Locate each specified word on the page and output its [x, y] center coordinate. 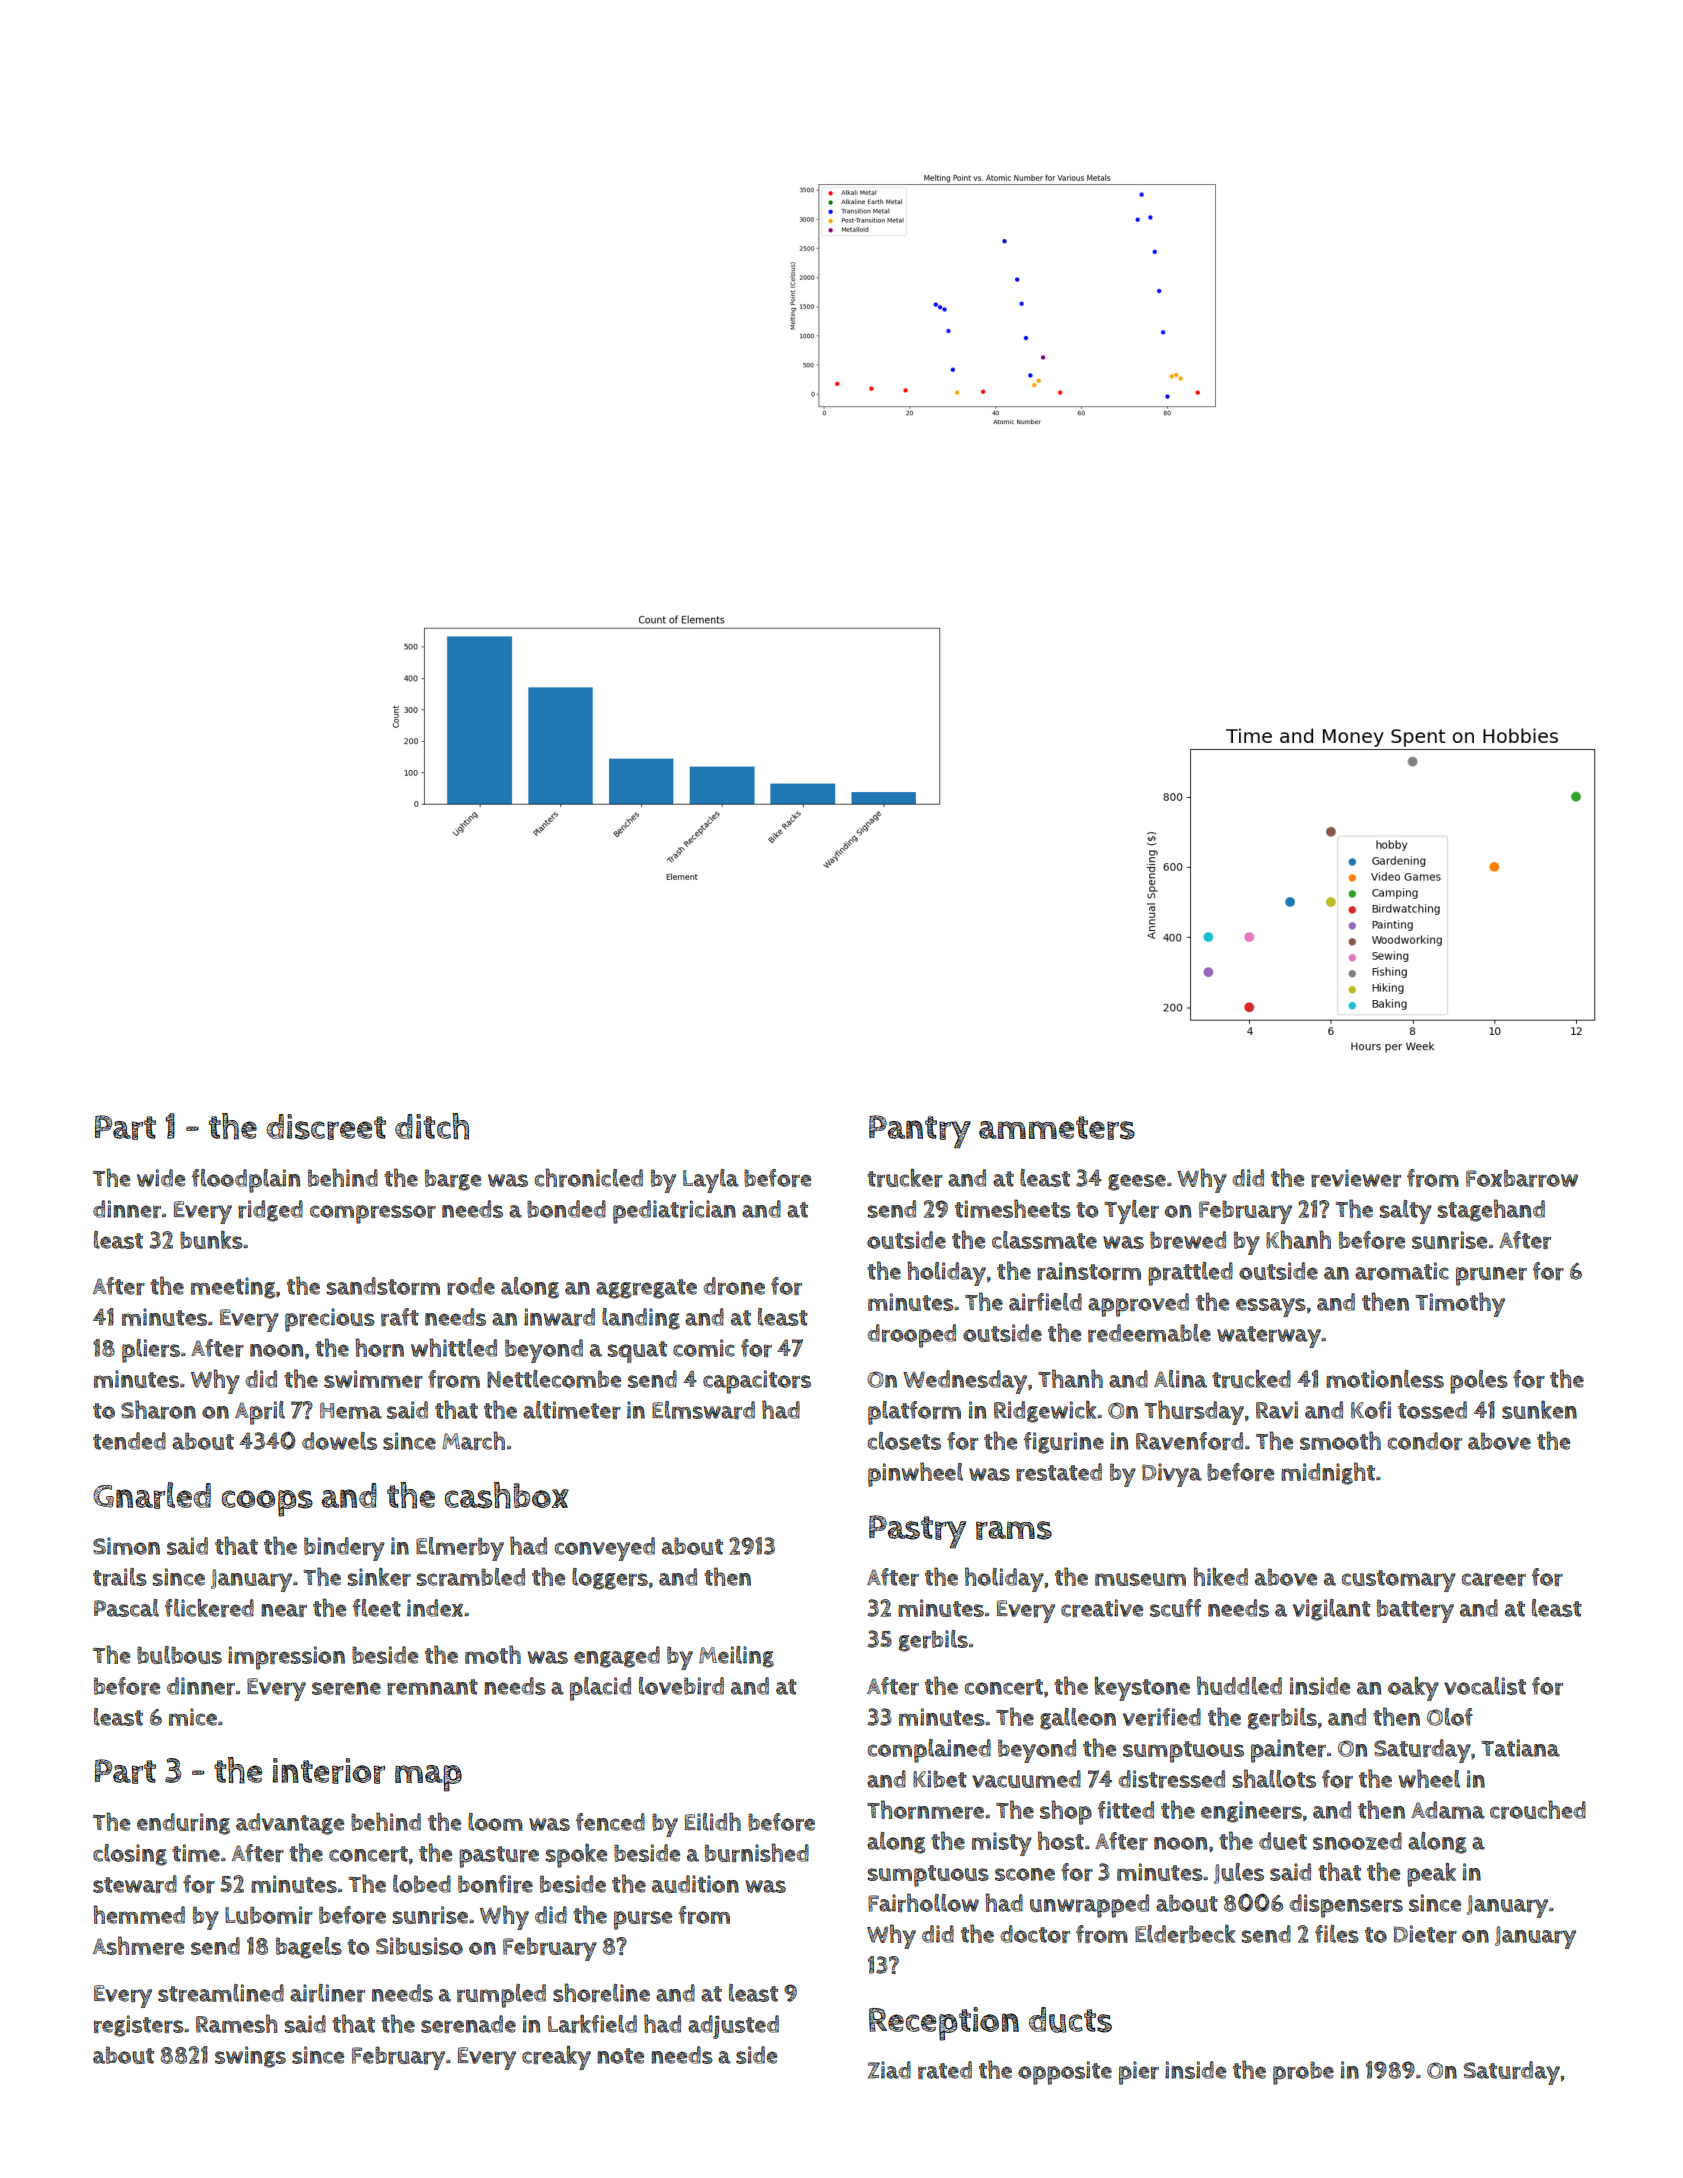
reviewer [1356, 1178]
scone [1025, 1874]
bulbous [179, 1655]
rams [1014, 1530]
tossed [1432, 1410]
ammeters [1057, 1128]
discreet [326, 1127]
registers [139, 2026]
